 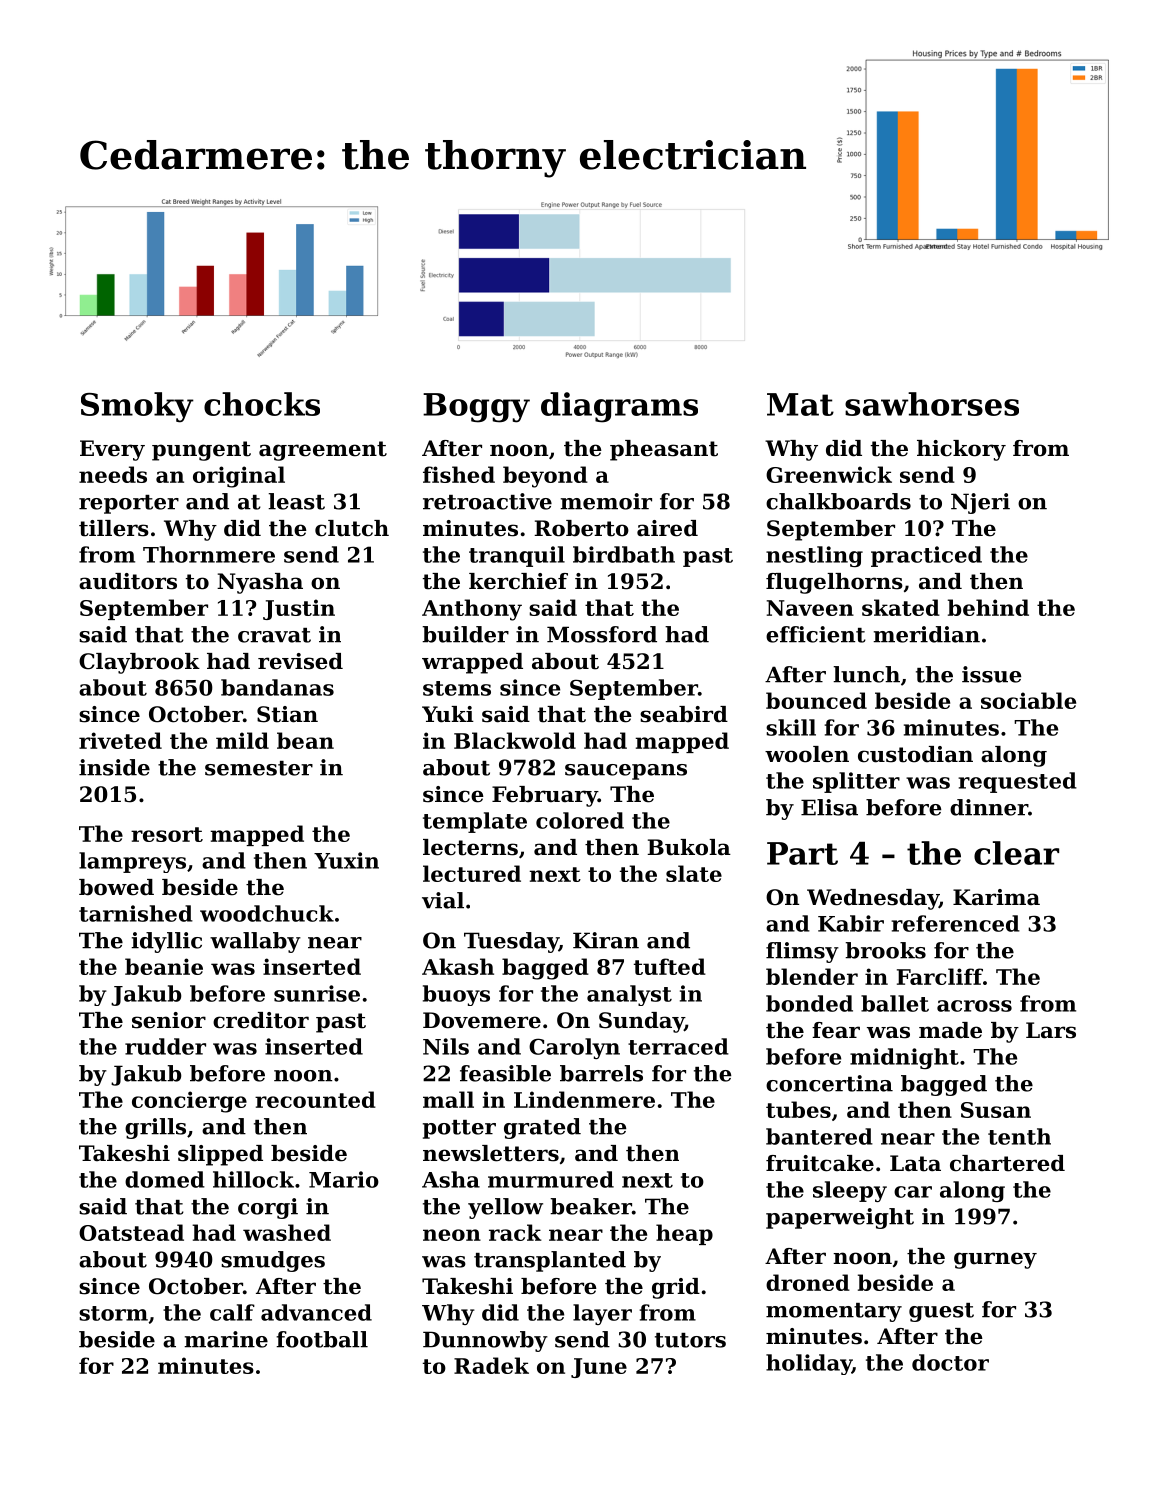 What do you see at coordinates (819, 1136) in the screenshot?
I see `bantered` at bounding box center [819, 1136].
